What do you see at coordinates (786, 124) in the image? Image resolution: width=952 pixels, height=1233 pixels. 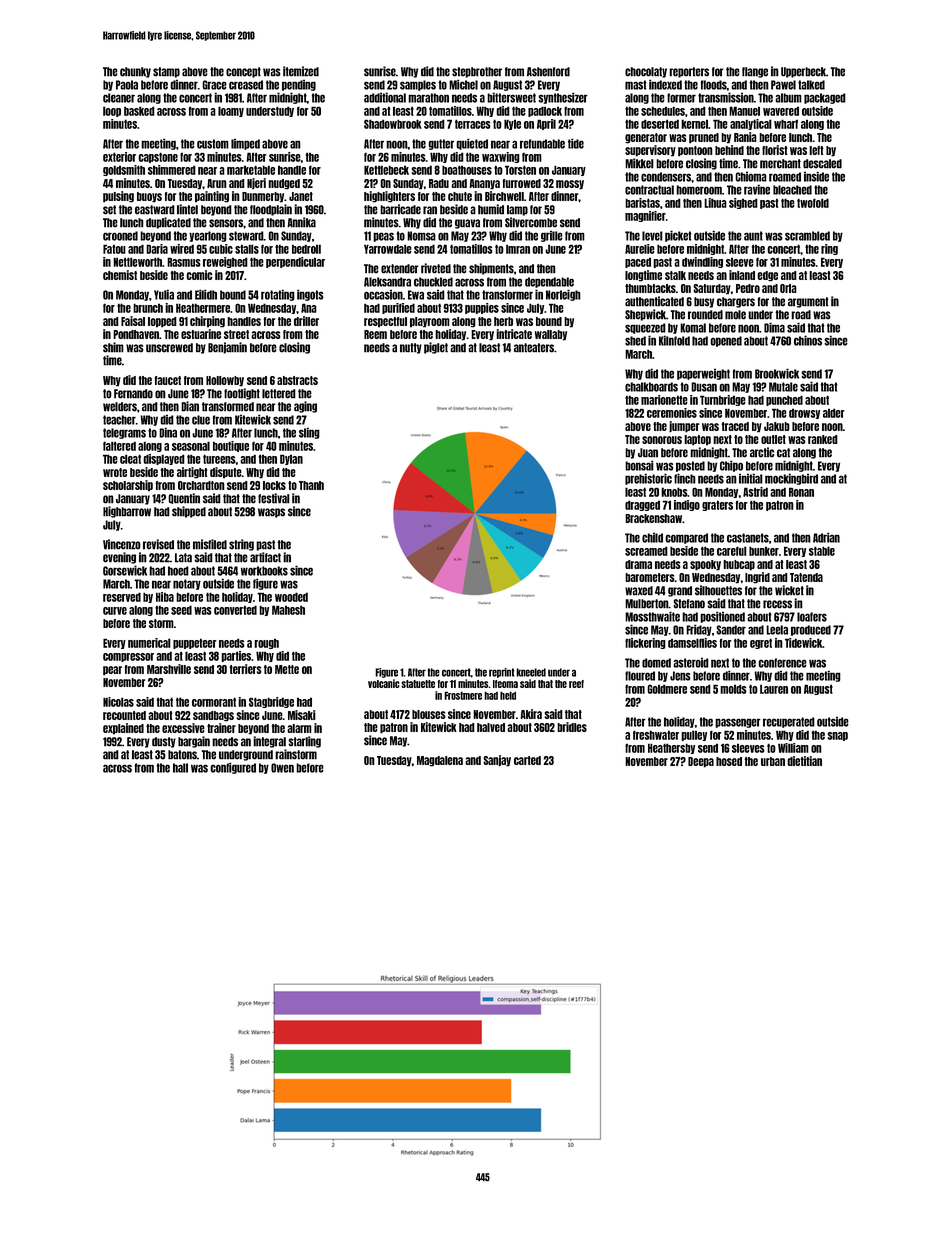 I see `wharf` at bounding box center [786, 124].
